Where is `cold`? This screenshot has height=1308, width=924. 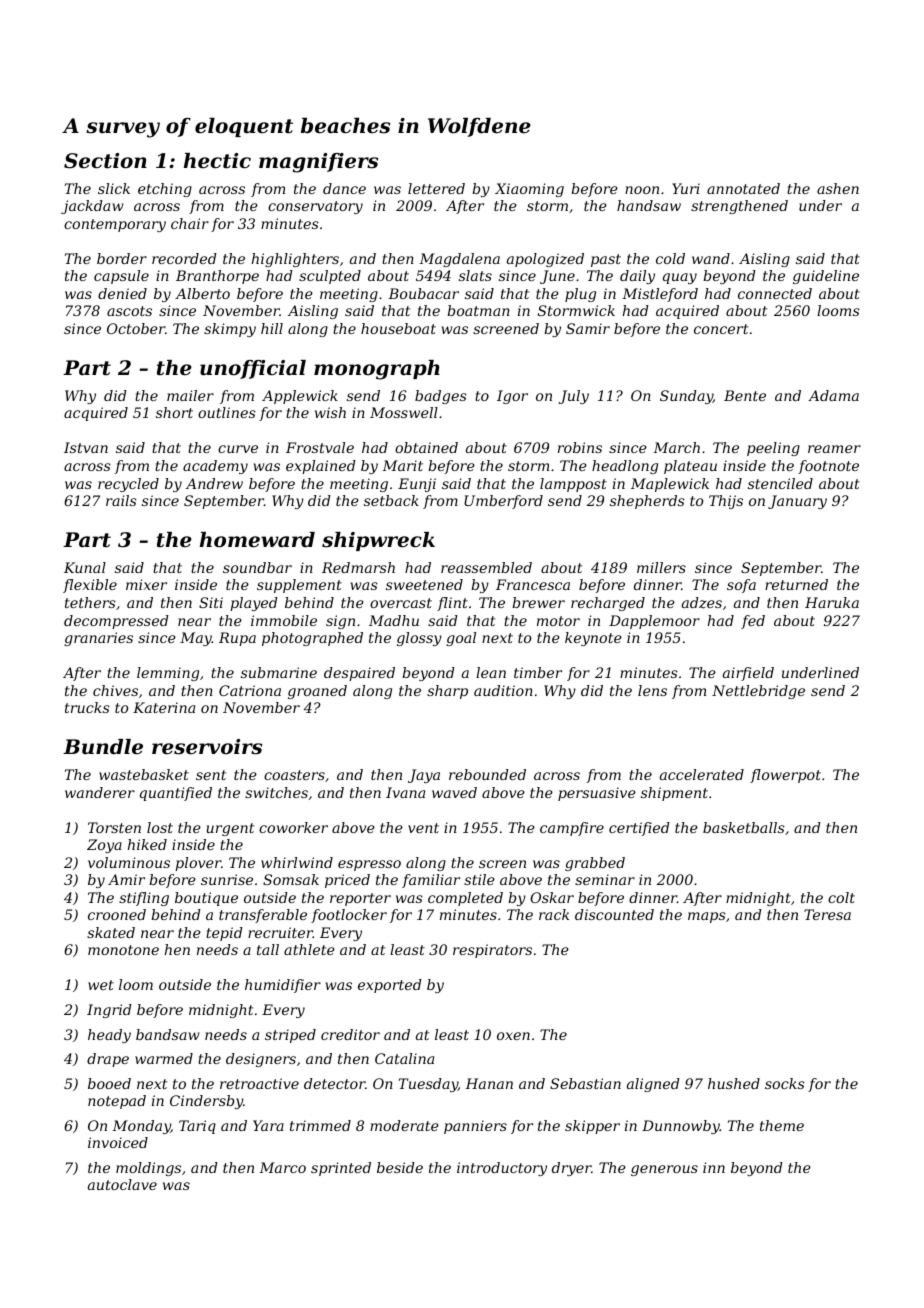 cold is located at coordinates (670, 258).
